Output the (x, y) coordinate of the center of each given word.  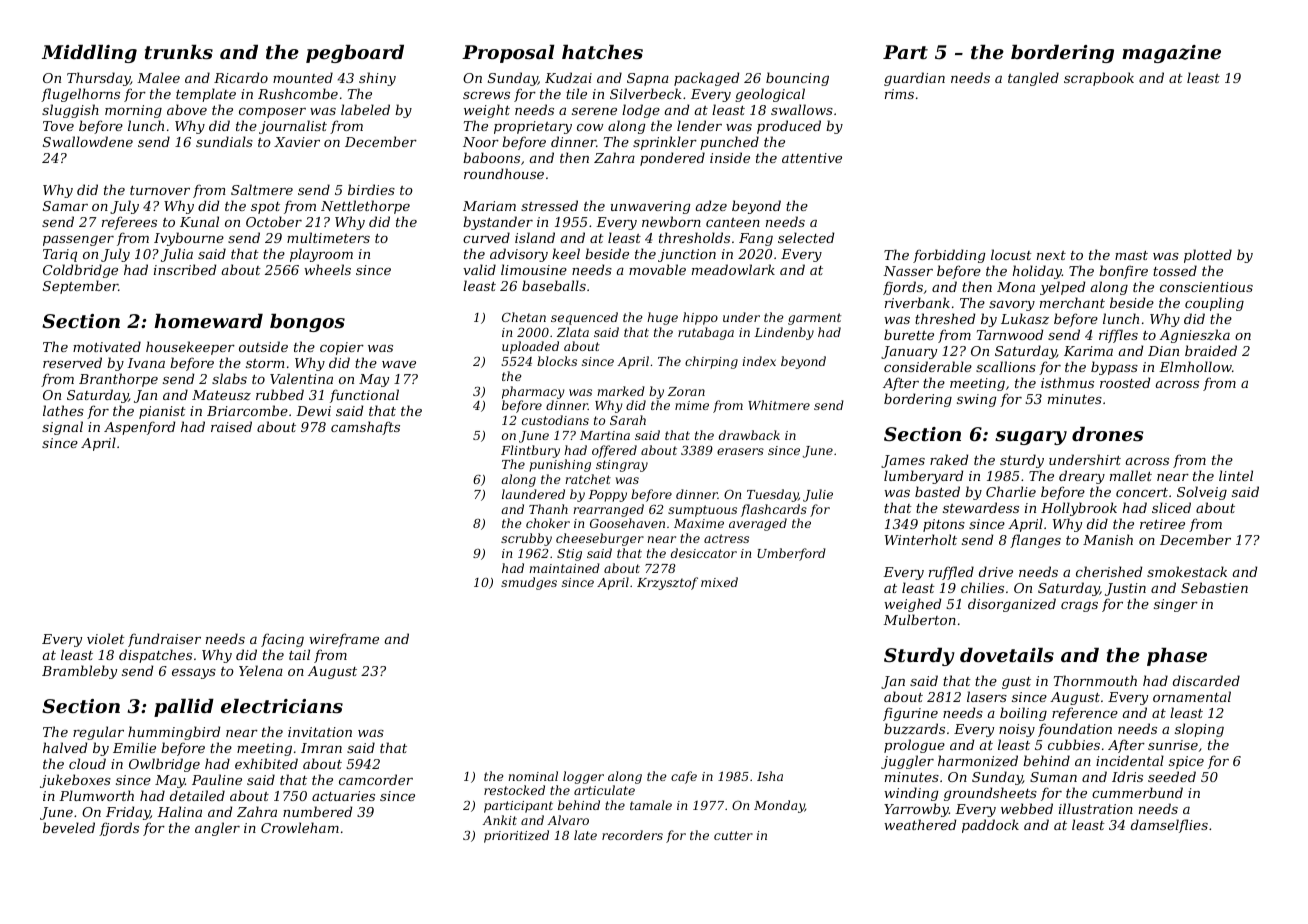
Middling (89, 54)
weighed (912, 605)
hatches (602, 52)
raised (231, 426)
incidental (1130, 760)
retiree (1162, 524)
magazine (1171, 54)
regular (98, 733)
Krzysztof (667, 583)
